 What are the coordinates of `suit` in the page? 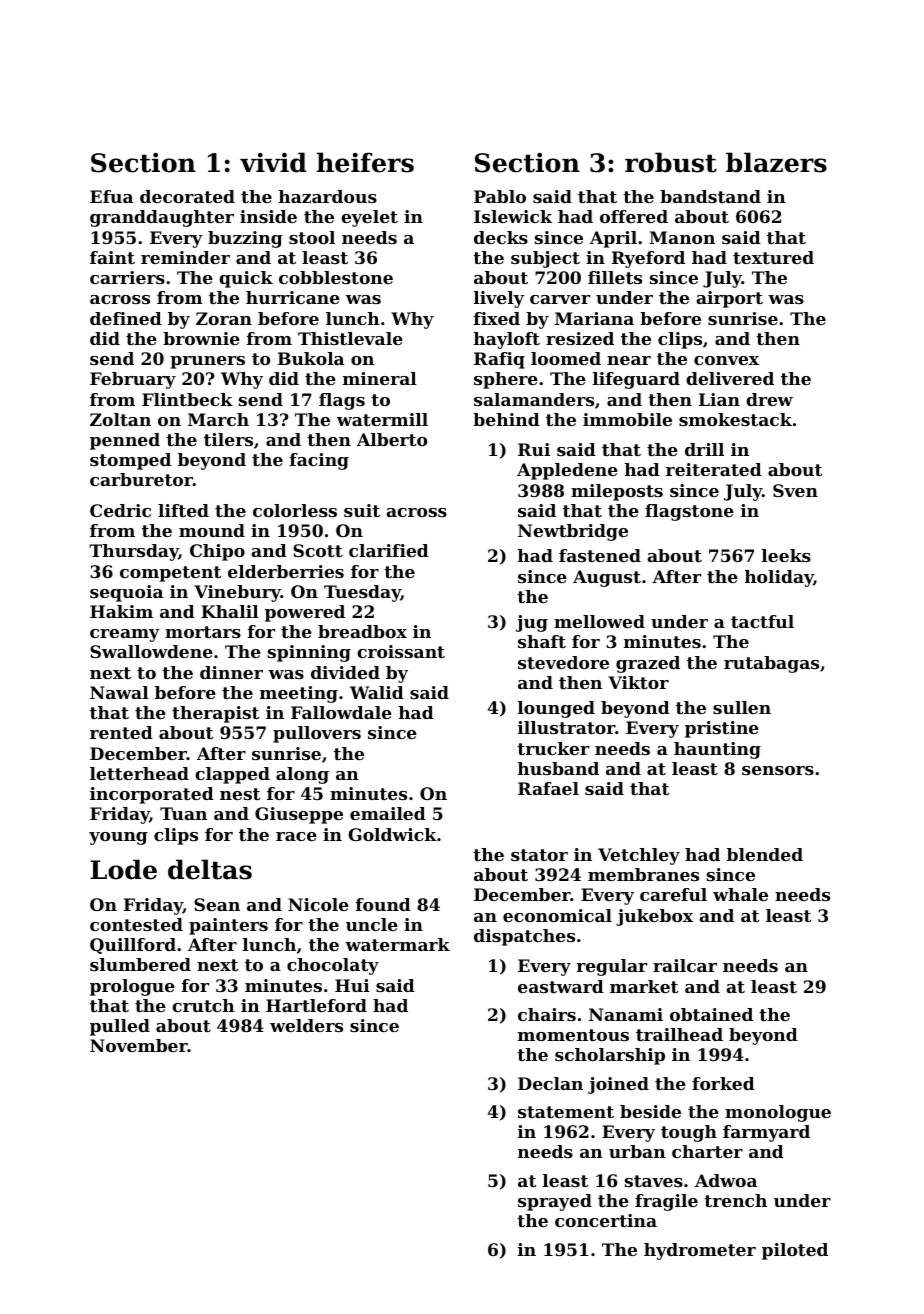 It's located at (362, 510).
